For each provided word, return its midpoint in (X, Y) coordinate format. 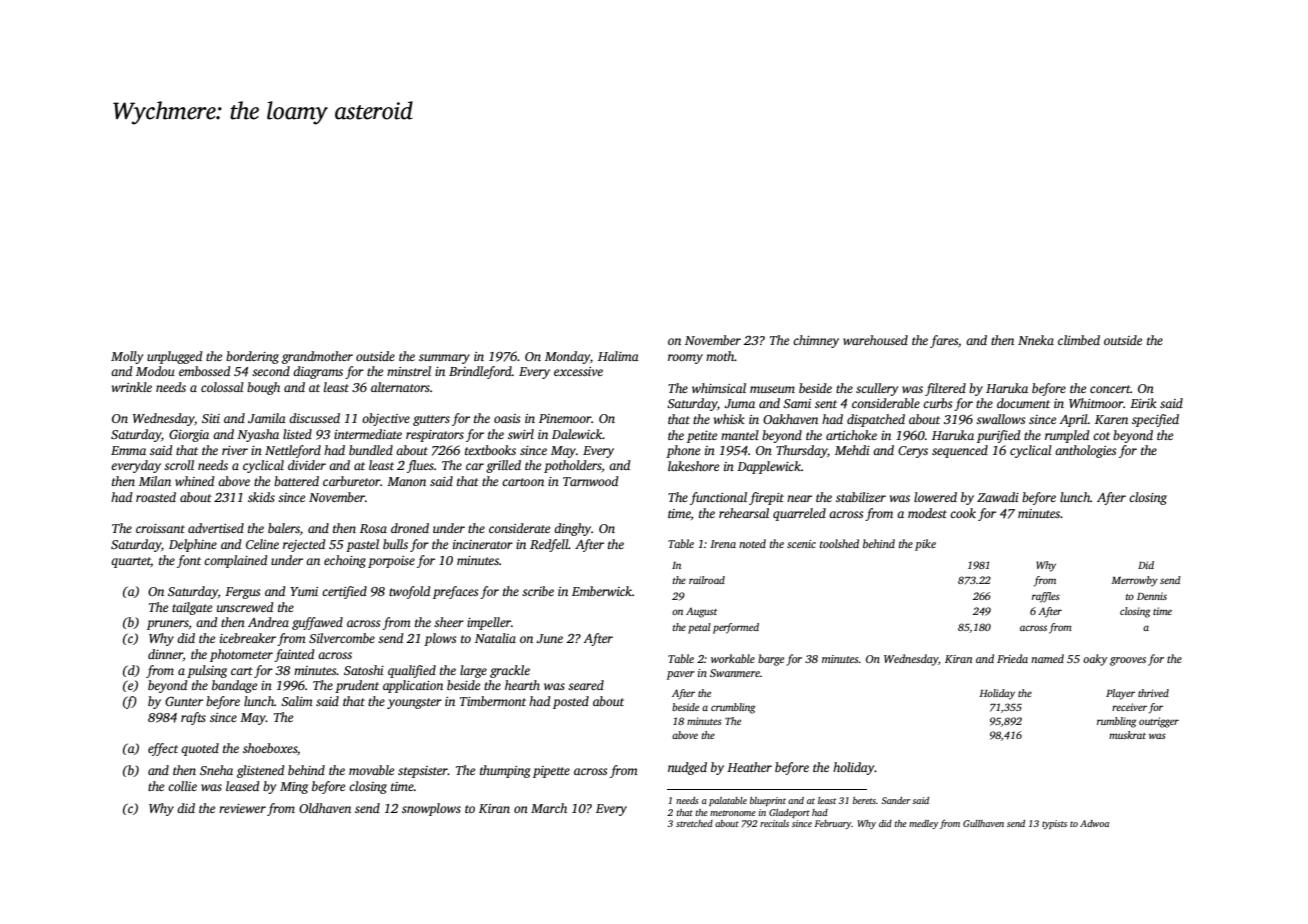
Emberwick (602, 591)
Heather (749, 767)
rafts (193, 718)
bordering (252, 357)
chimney (816, 341)
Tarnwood (591, 481)
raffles (1046, 597)
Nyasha (258, 435)
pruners (168, 625)
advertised (216, 528)
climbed (1079, 340)
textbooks (490, 450)
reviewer (242, 808)
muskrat (1127, 735)
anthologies (1085, 451)
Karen (1111, 419)
